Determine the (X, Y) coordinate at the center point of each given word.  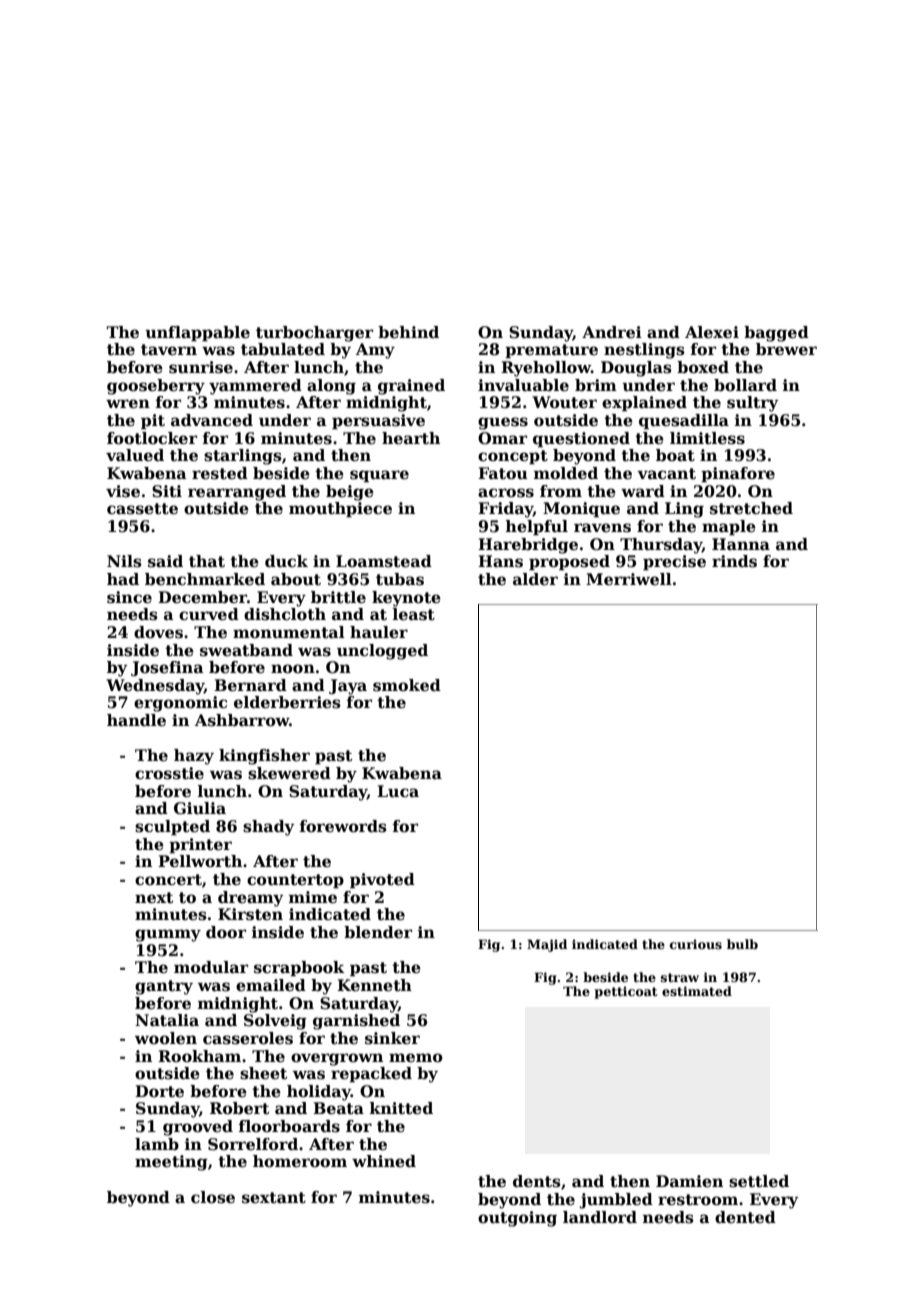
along (331, 387)
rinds (734, 561)
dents (537, 1181)
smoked (407, 685)
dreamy (250, 899)
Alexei (712, 332)
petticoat (626, 992)
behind (408, 332)
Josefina (167, 668)
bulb (742, 944)
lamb (157, 1144)
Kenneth (374, 985)
